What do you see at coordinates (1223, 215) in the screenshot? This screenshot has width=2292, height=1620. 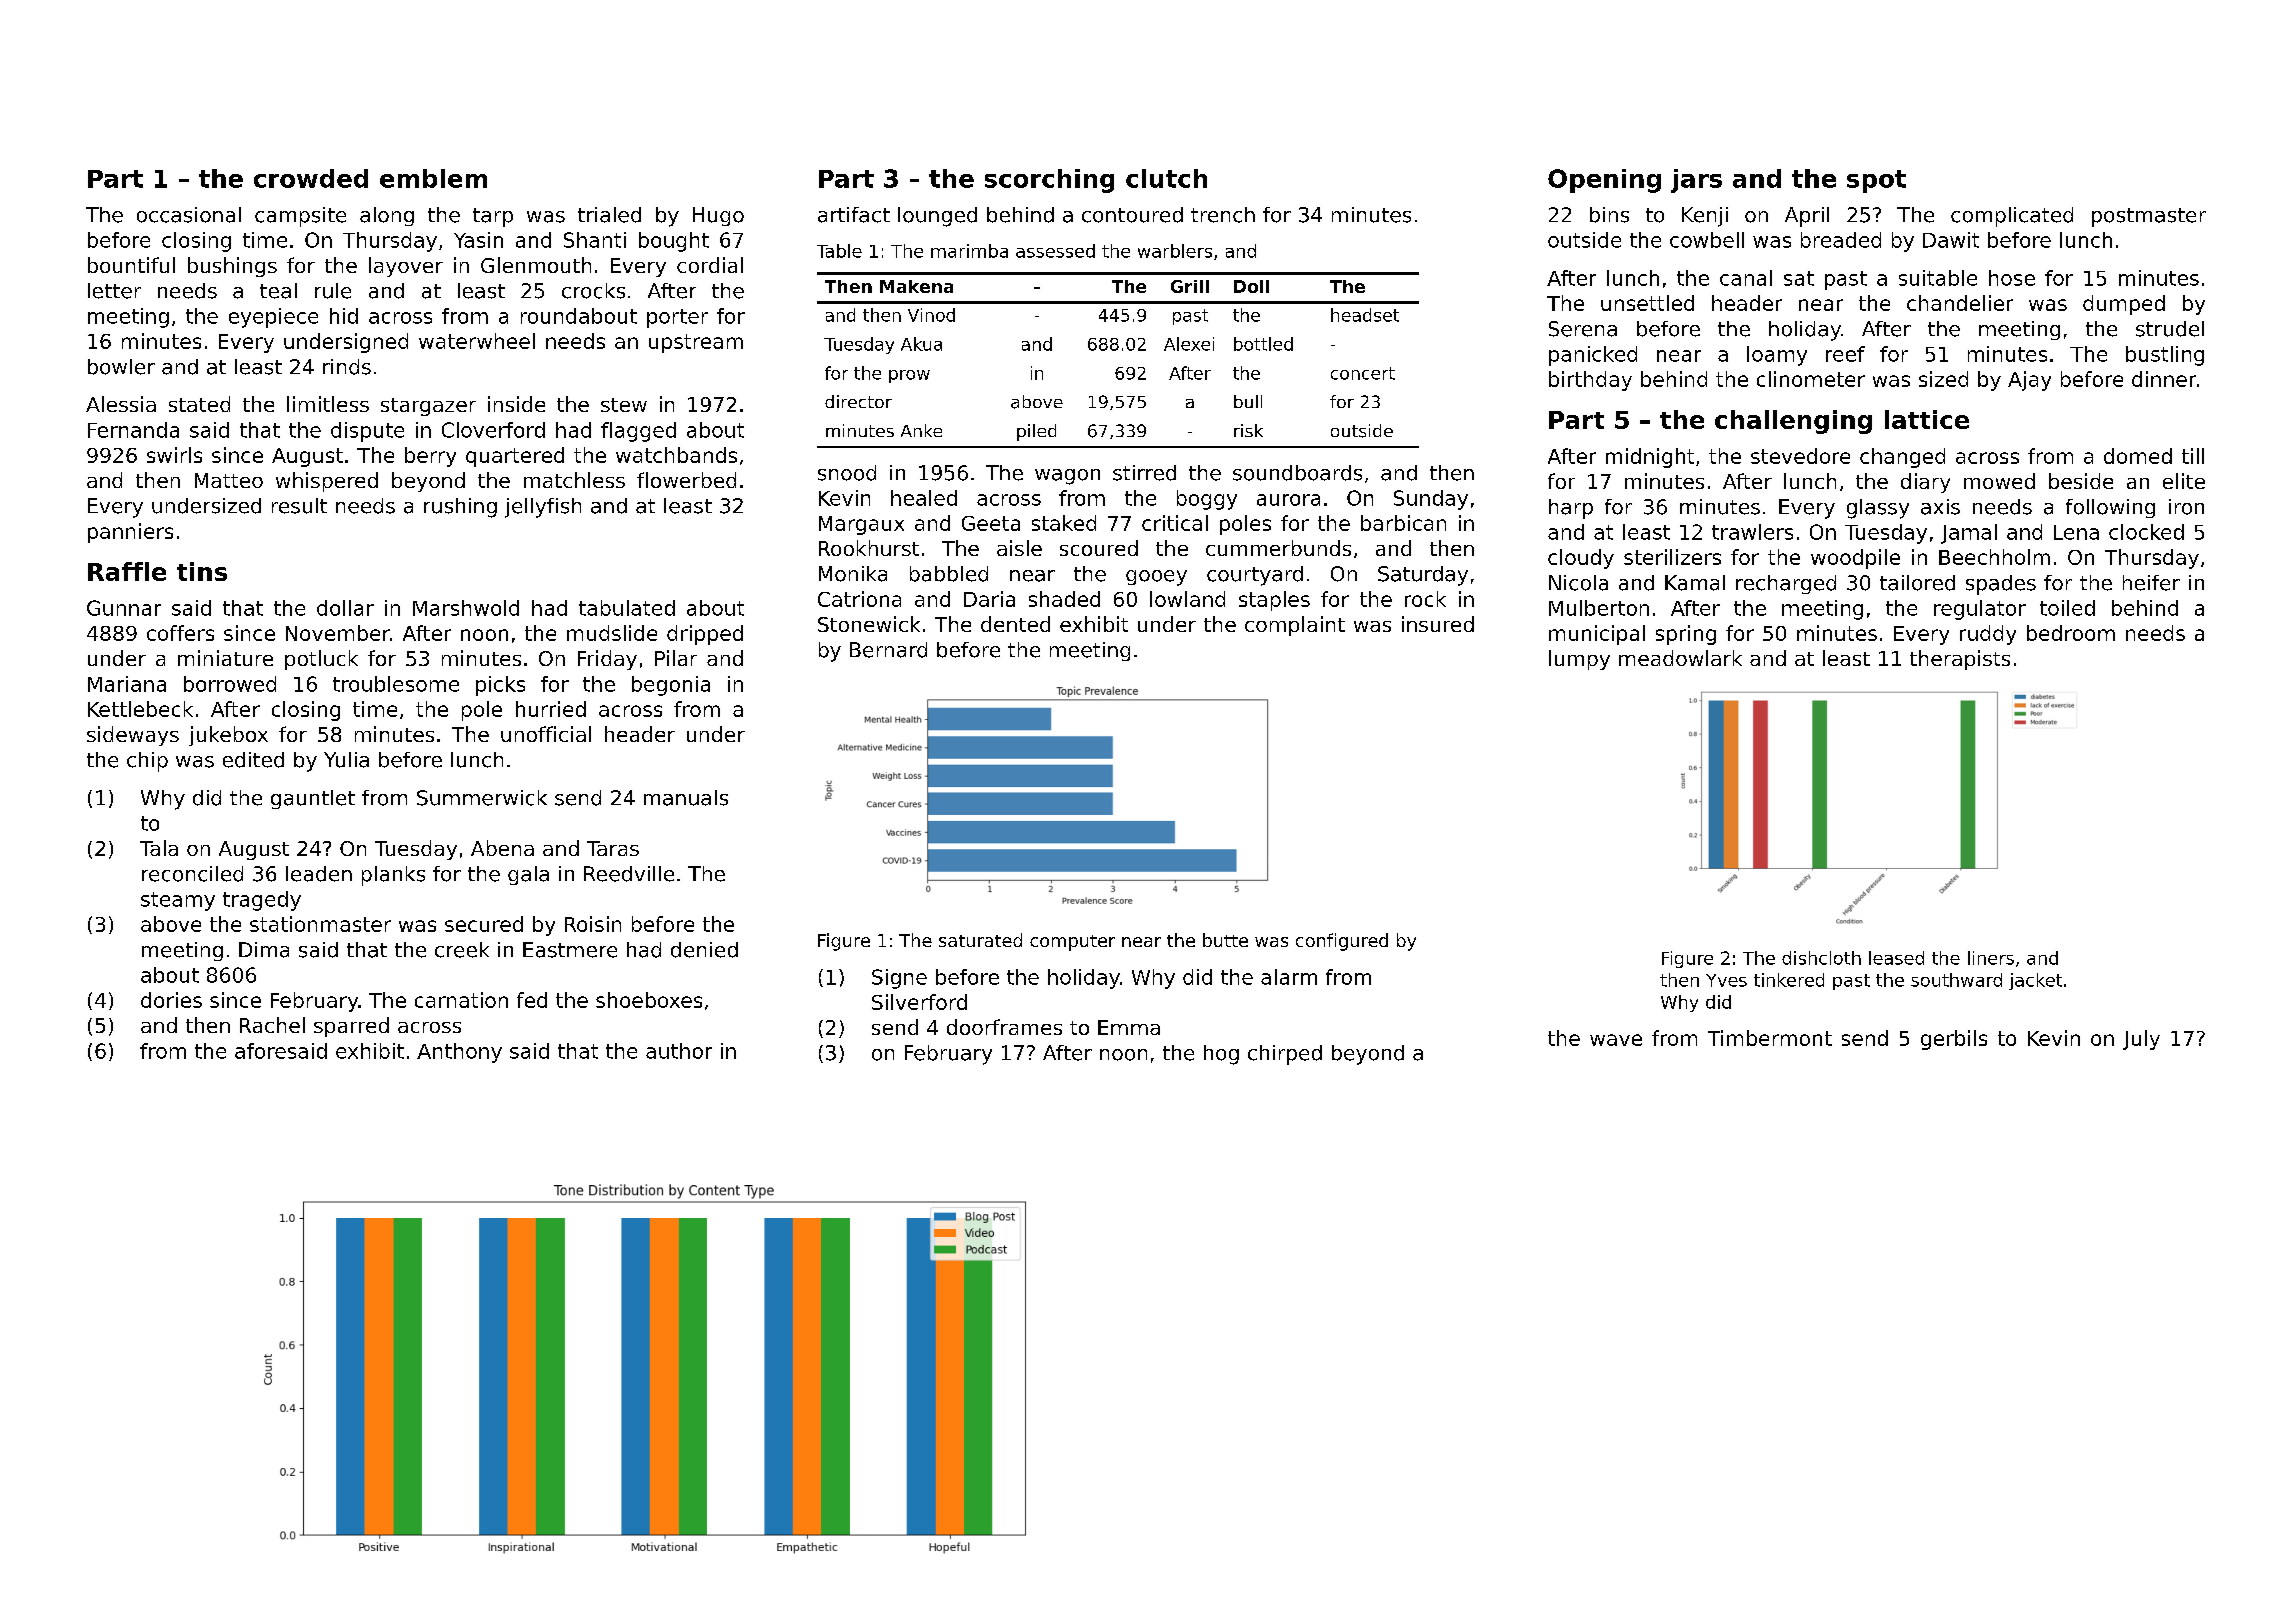 I see `trench` at bounding box center [1223, 215].
